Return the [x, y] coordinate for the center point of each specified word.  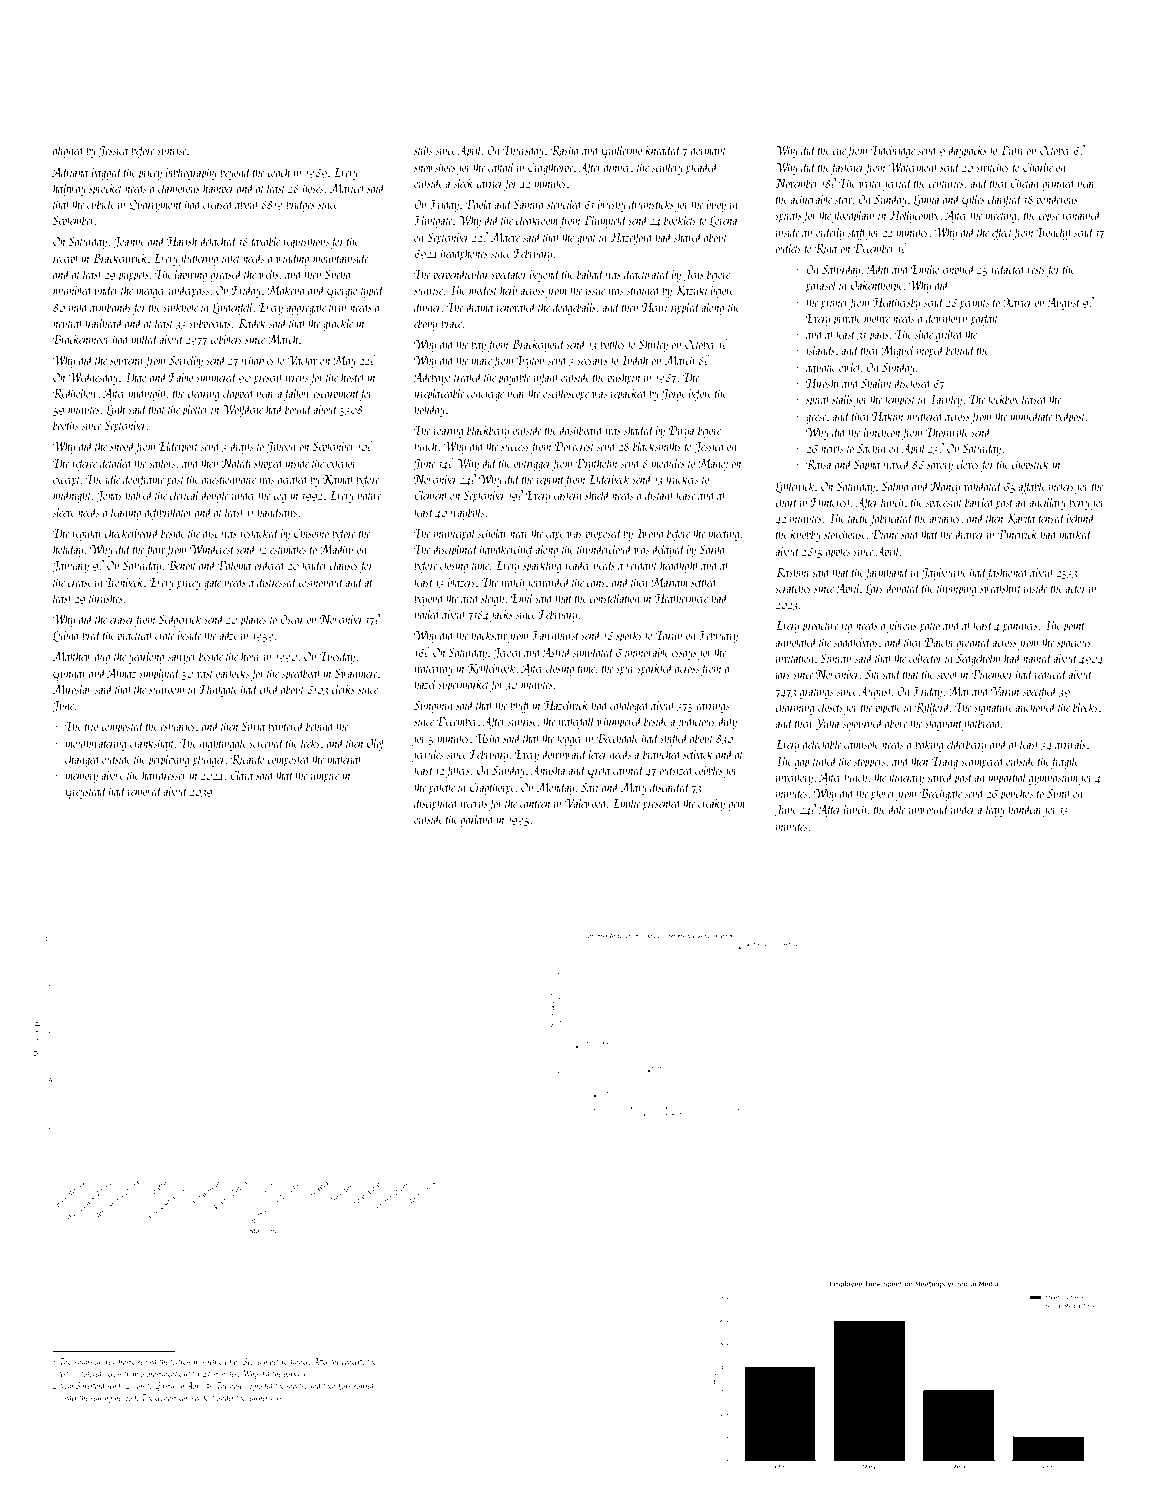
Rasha [565, 150]
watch [513, 581]
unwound [929, 808]
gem [736, 806]
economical [172, 1397]
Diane [885, 534]
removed [145, 790]
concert [352, 1362]
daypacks [967, 151]
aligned [69, 151]
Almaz [121, 672]
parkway [296, 1374]
